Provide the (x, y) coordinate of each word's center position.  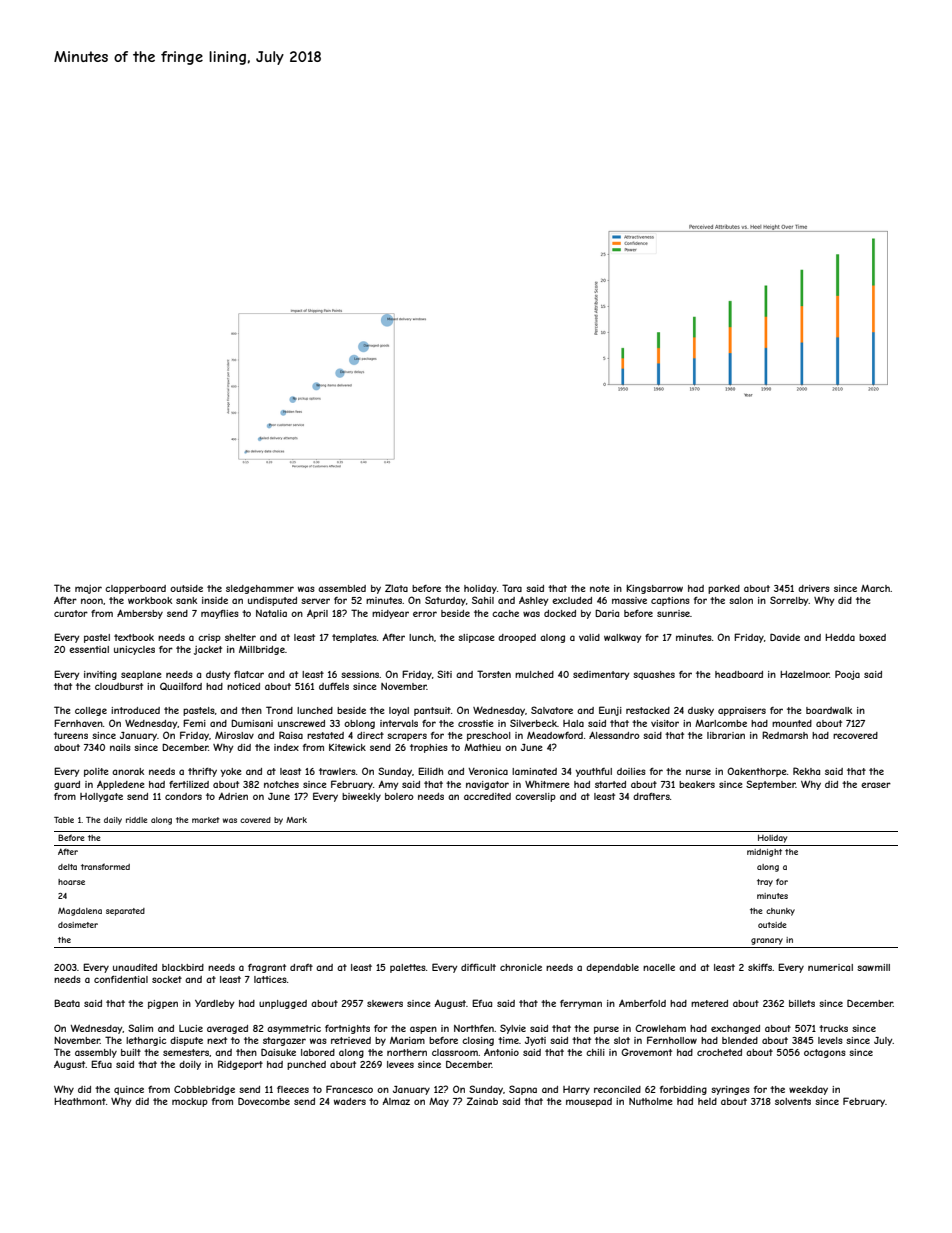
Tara (512, 588)
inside (215, 600)
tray (765, 883)
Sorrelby (789, 601)
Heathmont (80, 1101)
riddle (136, 820)
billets (802, 1003)
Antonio (501, 1052)
